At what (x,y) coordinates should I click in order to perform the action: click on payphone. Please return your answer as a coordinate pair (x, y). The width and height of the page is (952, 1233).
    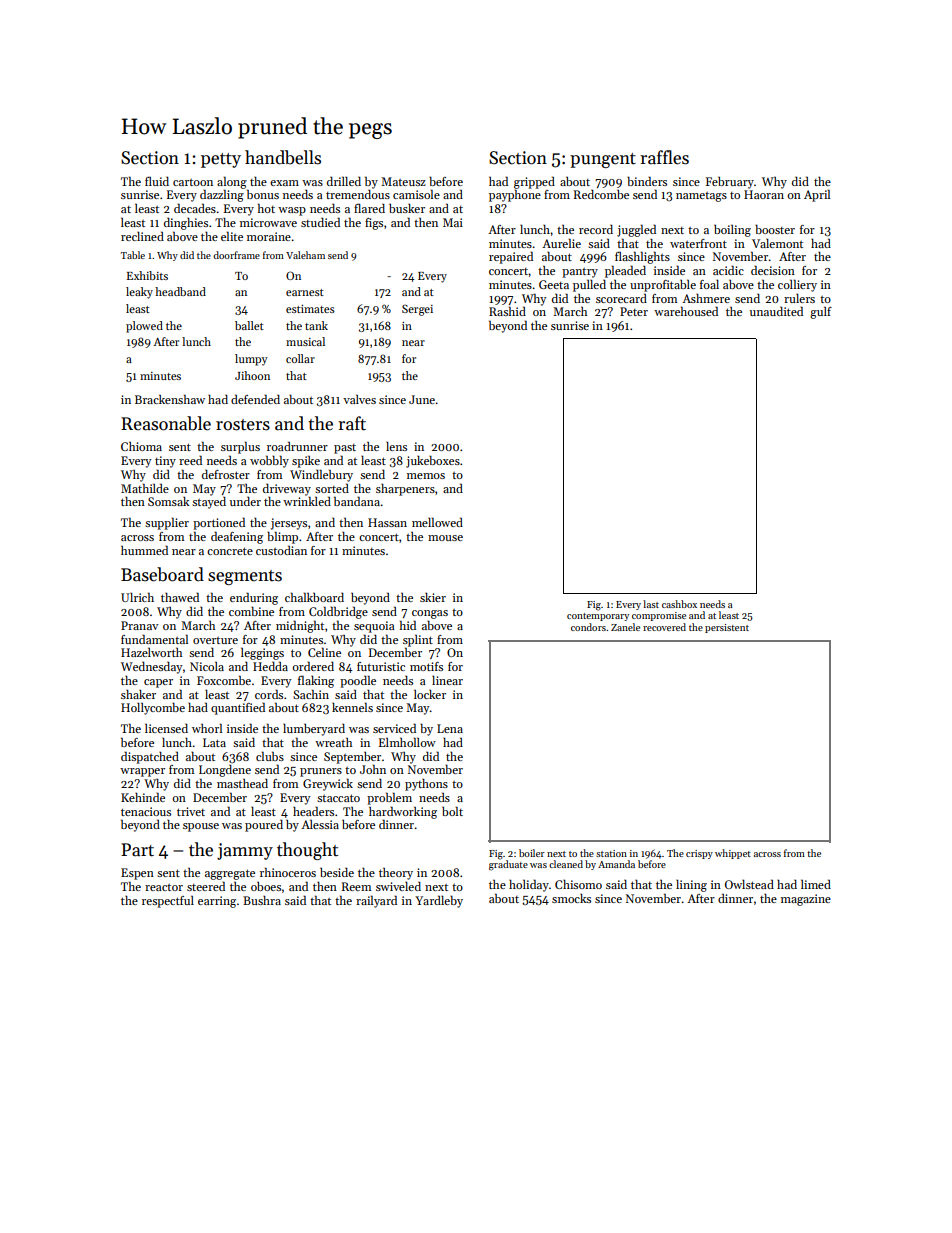
    Looking at the image, I should click on (515, 195).
